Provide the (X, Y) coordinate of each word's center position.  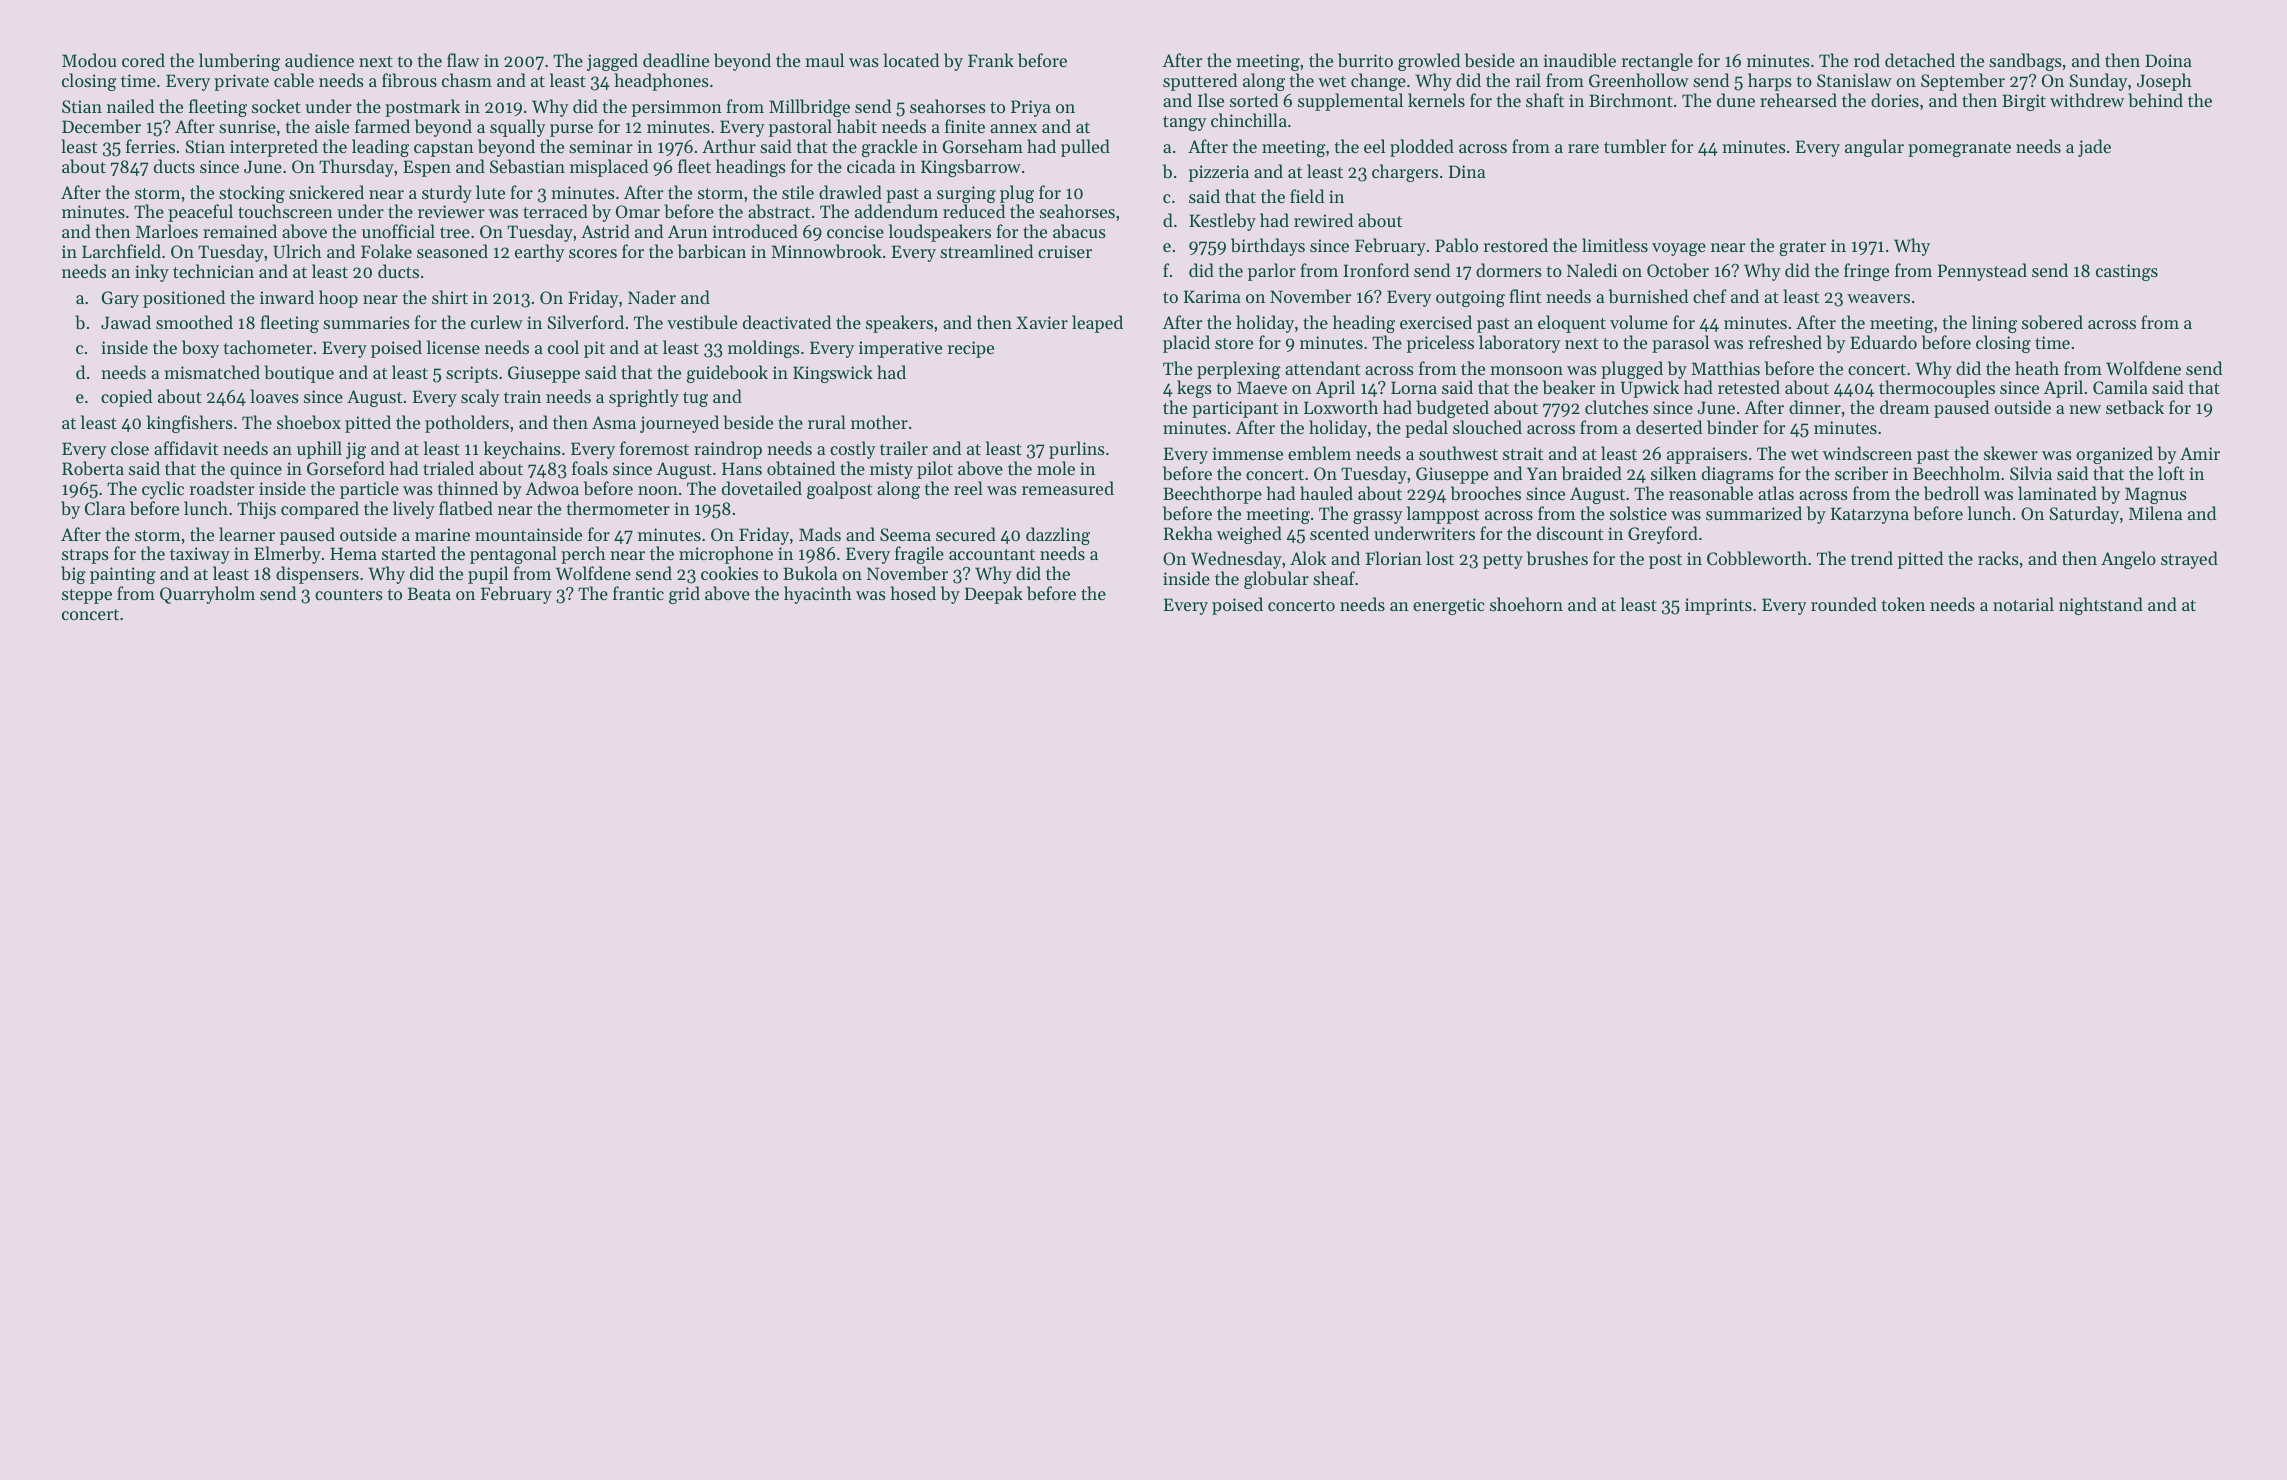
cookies (729, 573)
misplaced (609, 168)
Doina (2168, 60)
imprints (1718, 606)
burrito (1365, 60)
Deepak (994, 595)
